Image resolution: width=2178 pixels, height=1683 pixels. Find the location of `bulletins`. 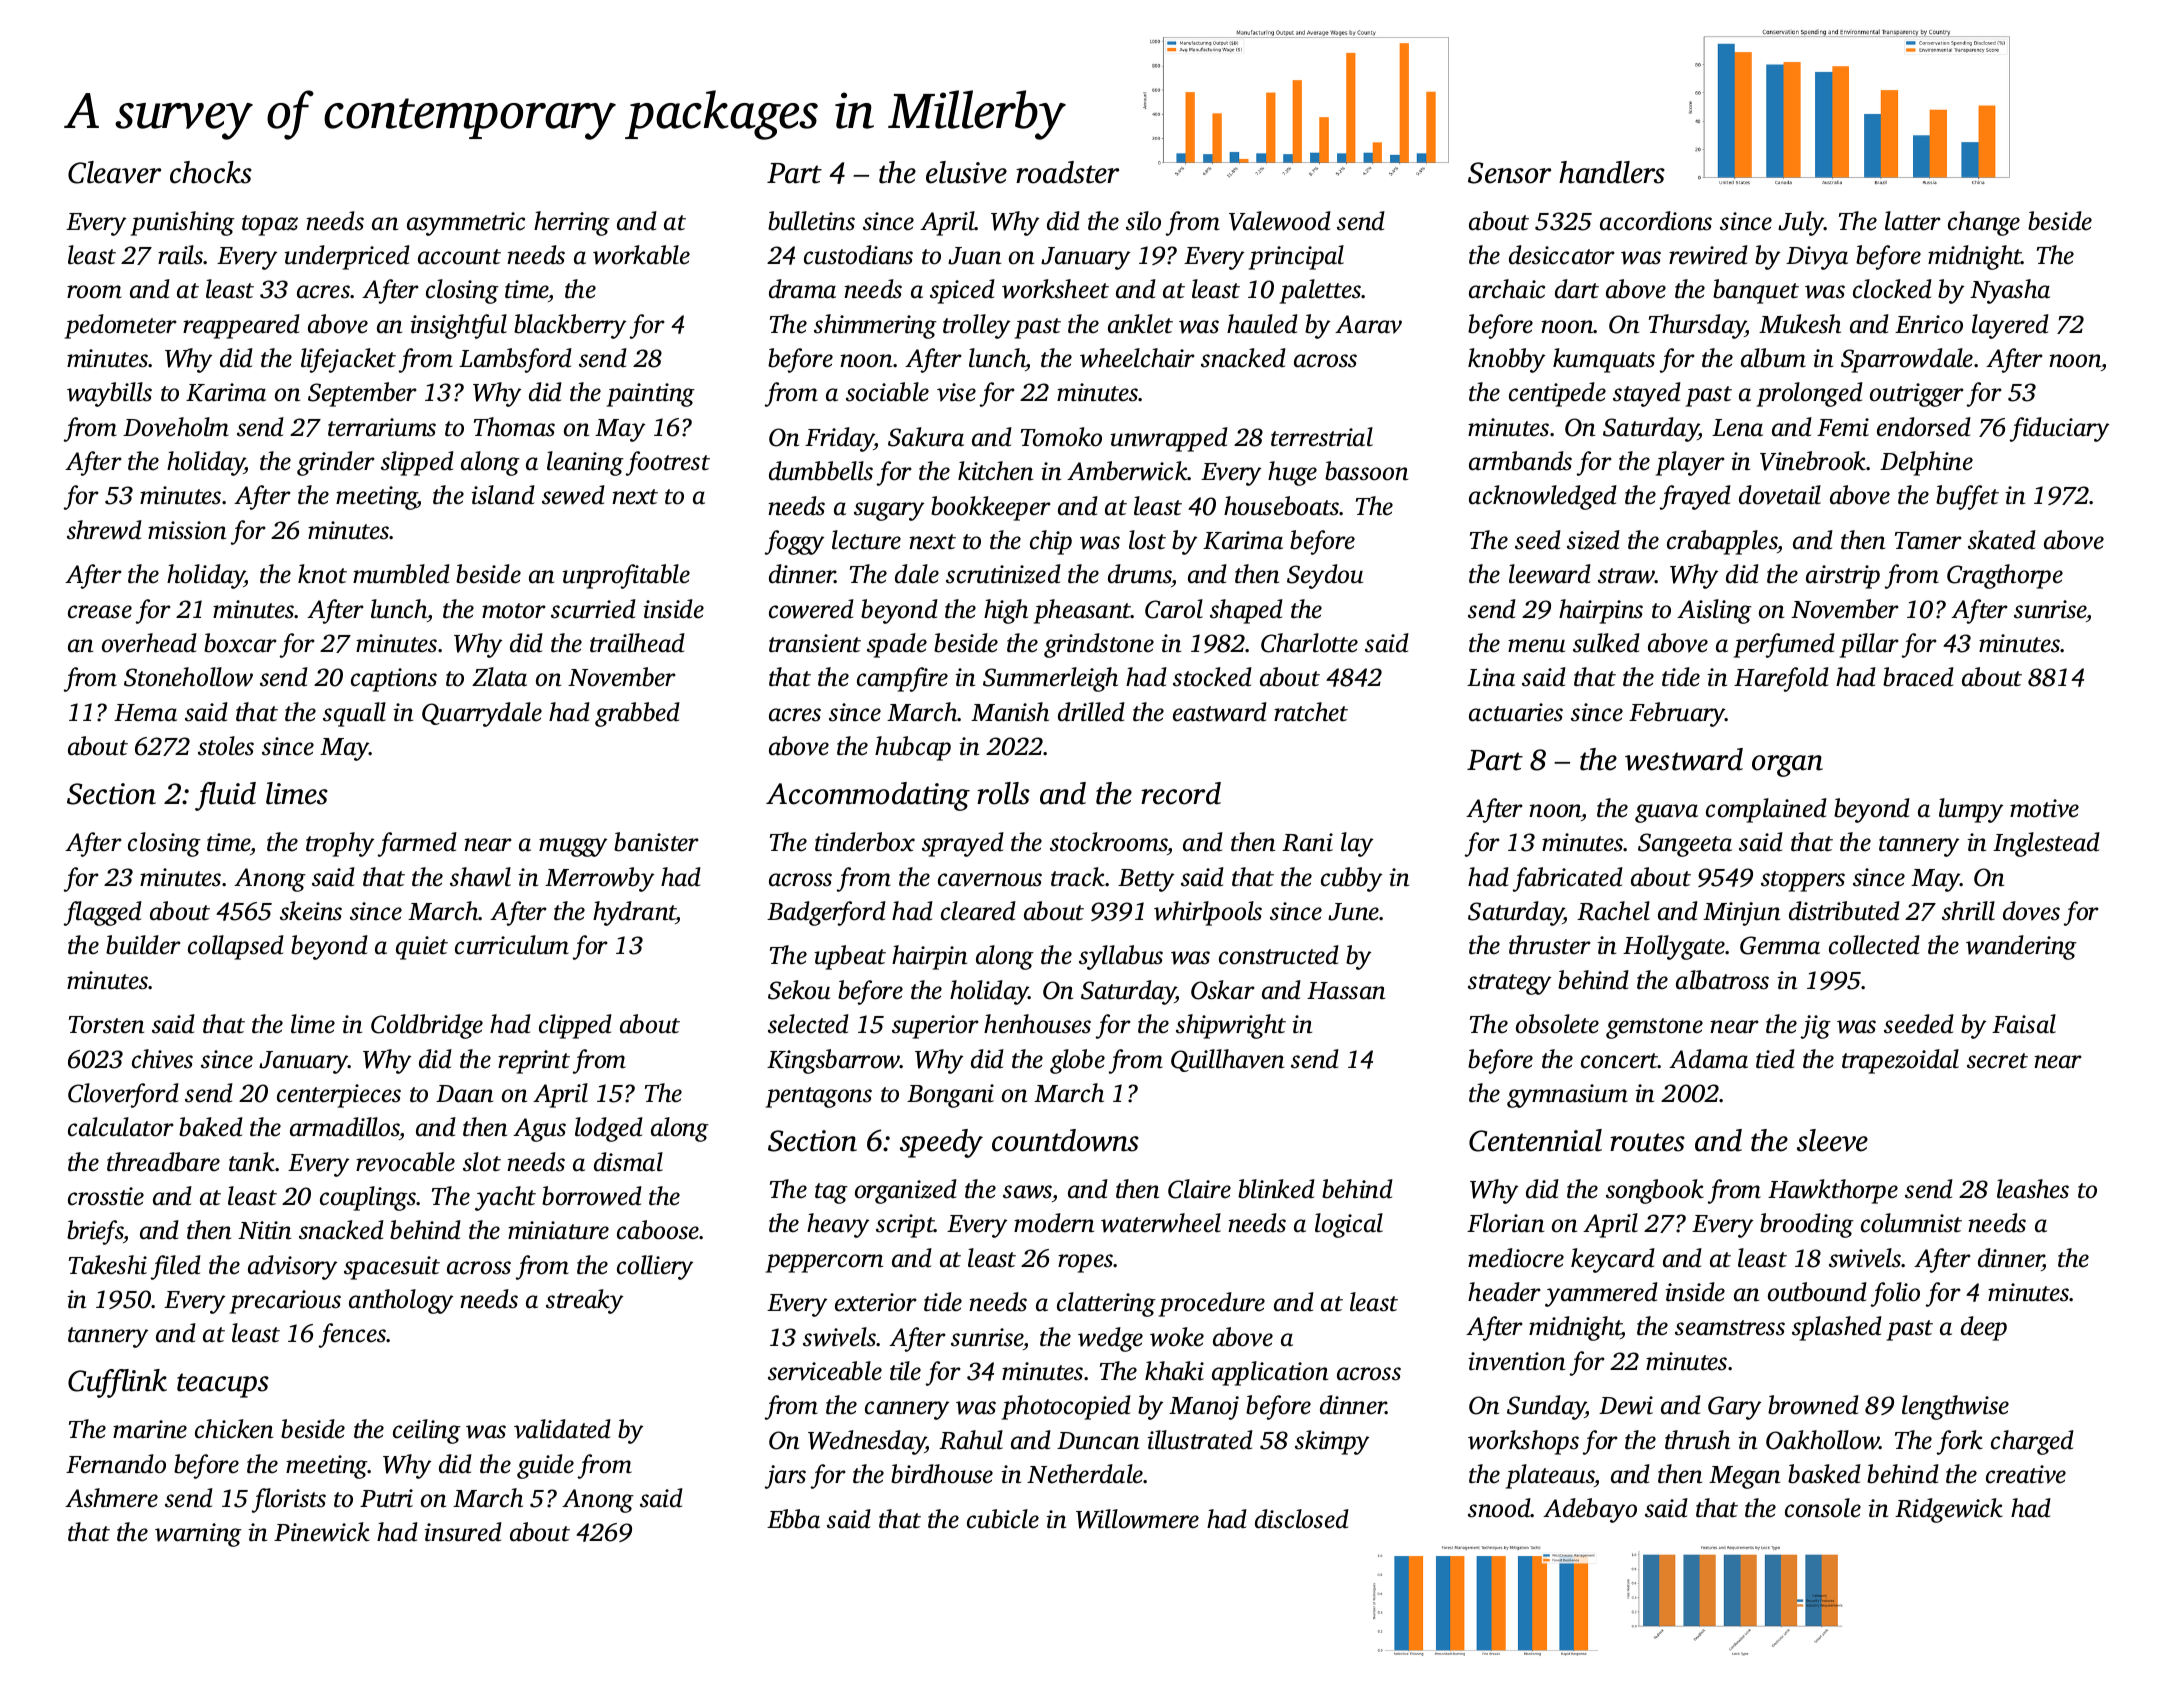

bulletins is located at coordinates (811, 221).
